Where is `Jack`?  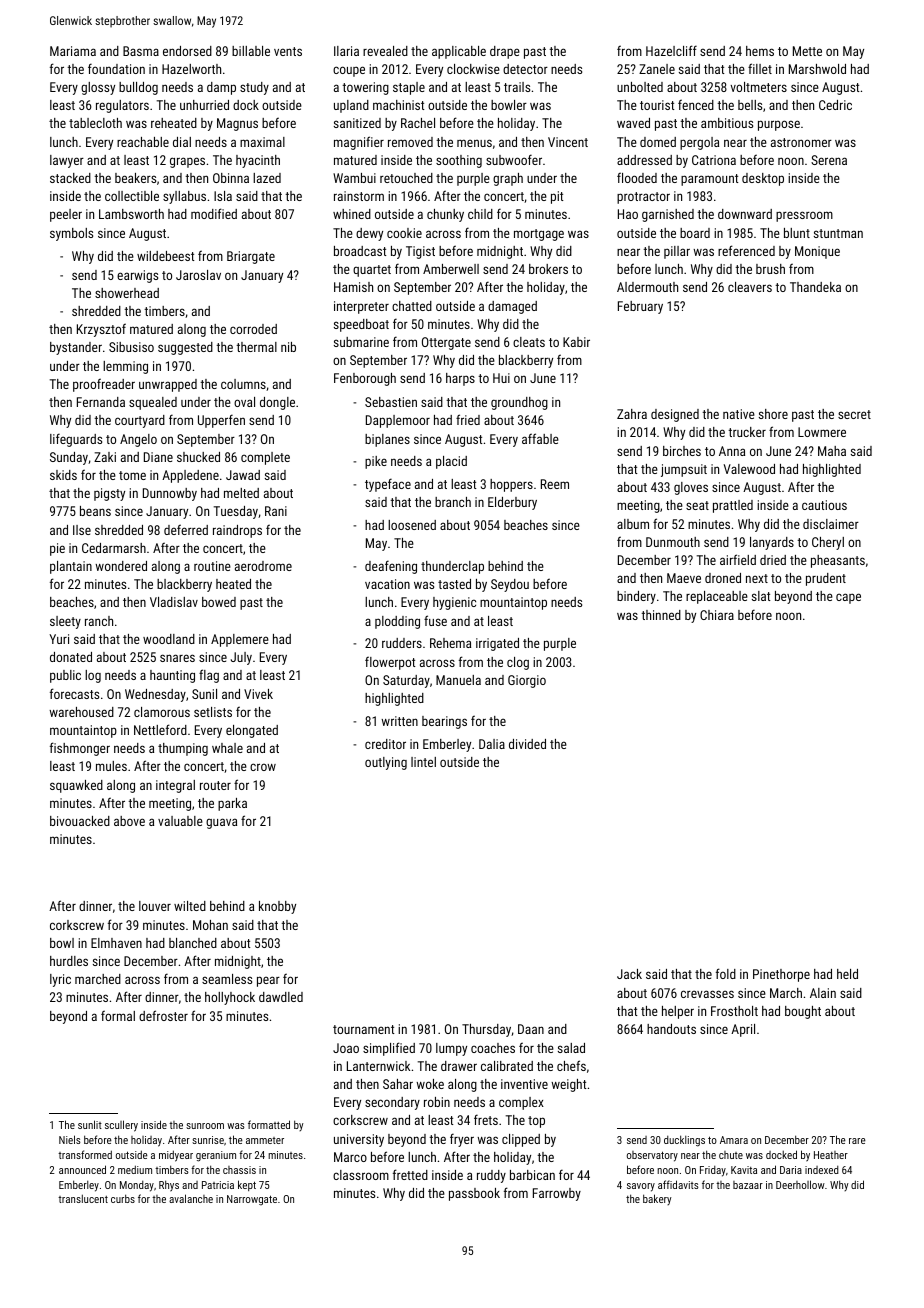
Jack is located at coordinates (629, 974).
